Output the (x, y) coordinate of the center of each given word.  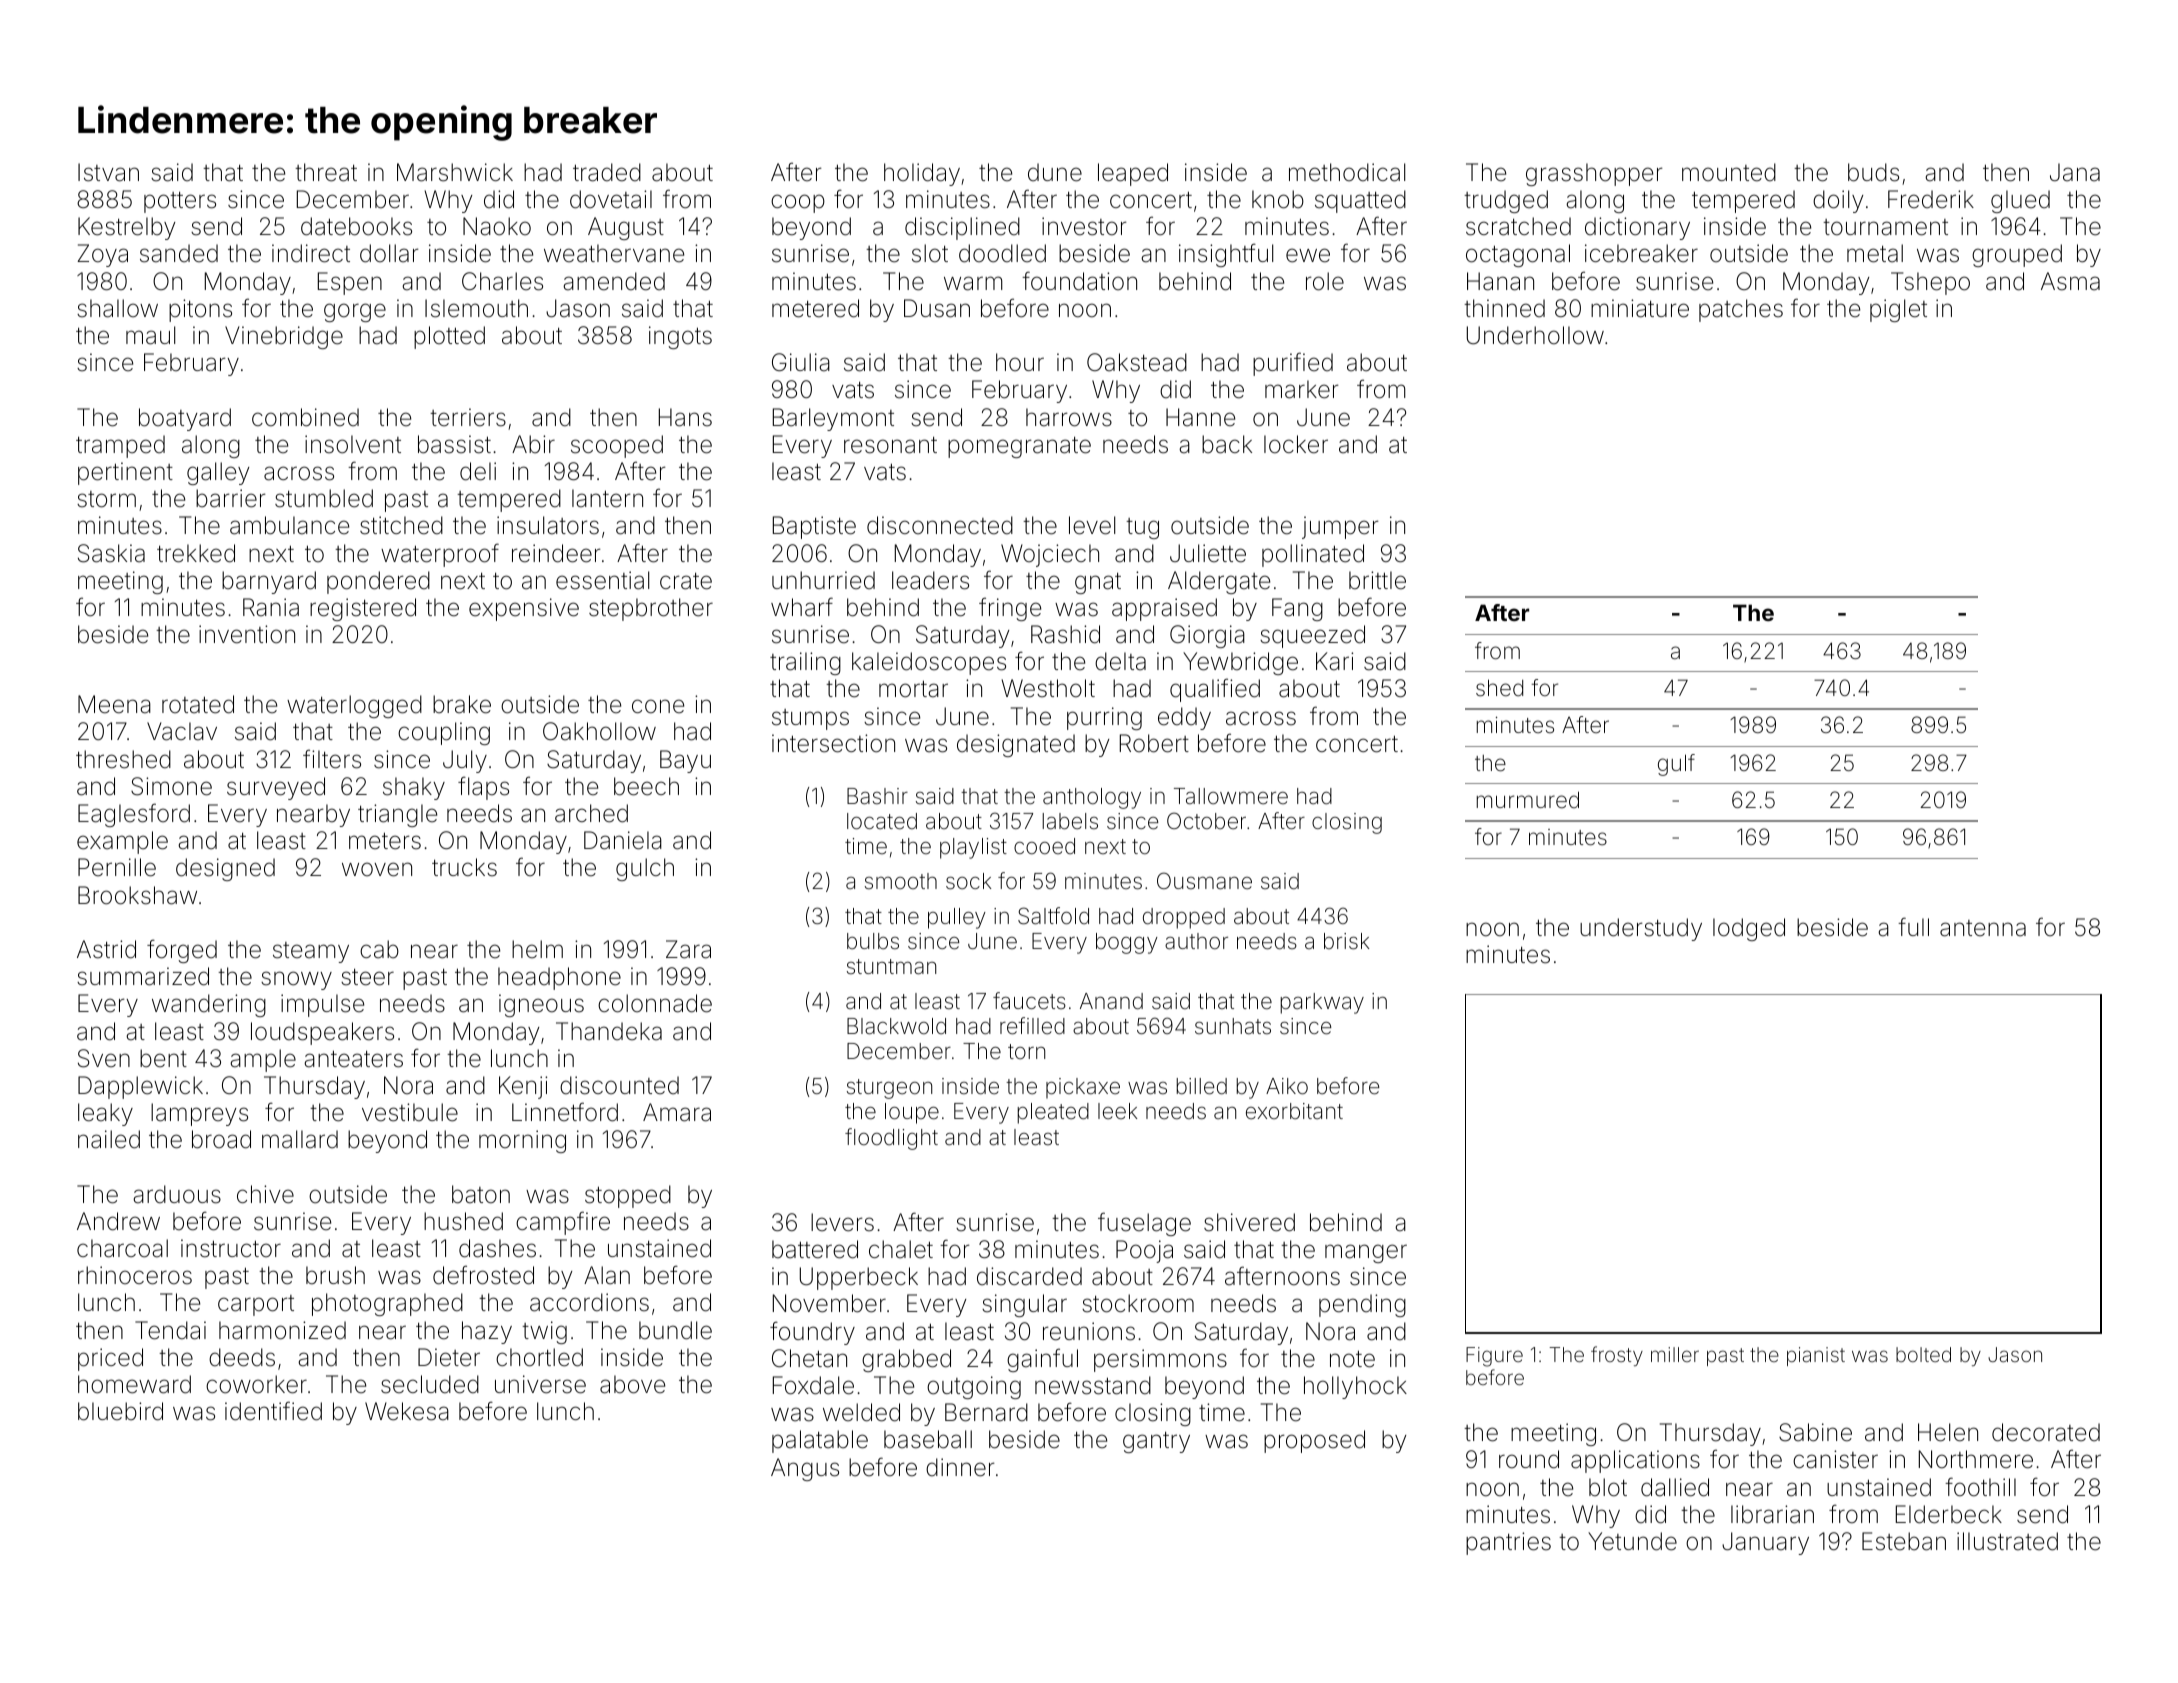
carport (256, 1305)
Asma (2070, 281)
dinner (960, 1467)
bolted (1923, 1354)
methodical (1347, 172)
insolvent (353, 444)
